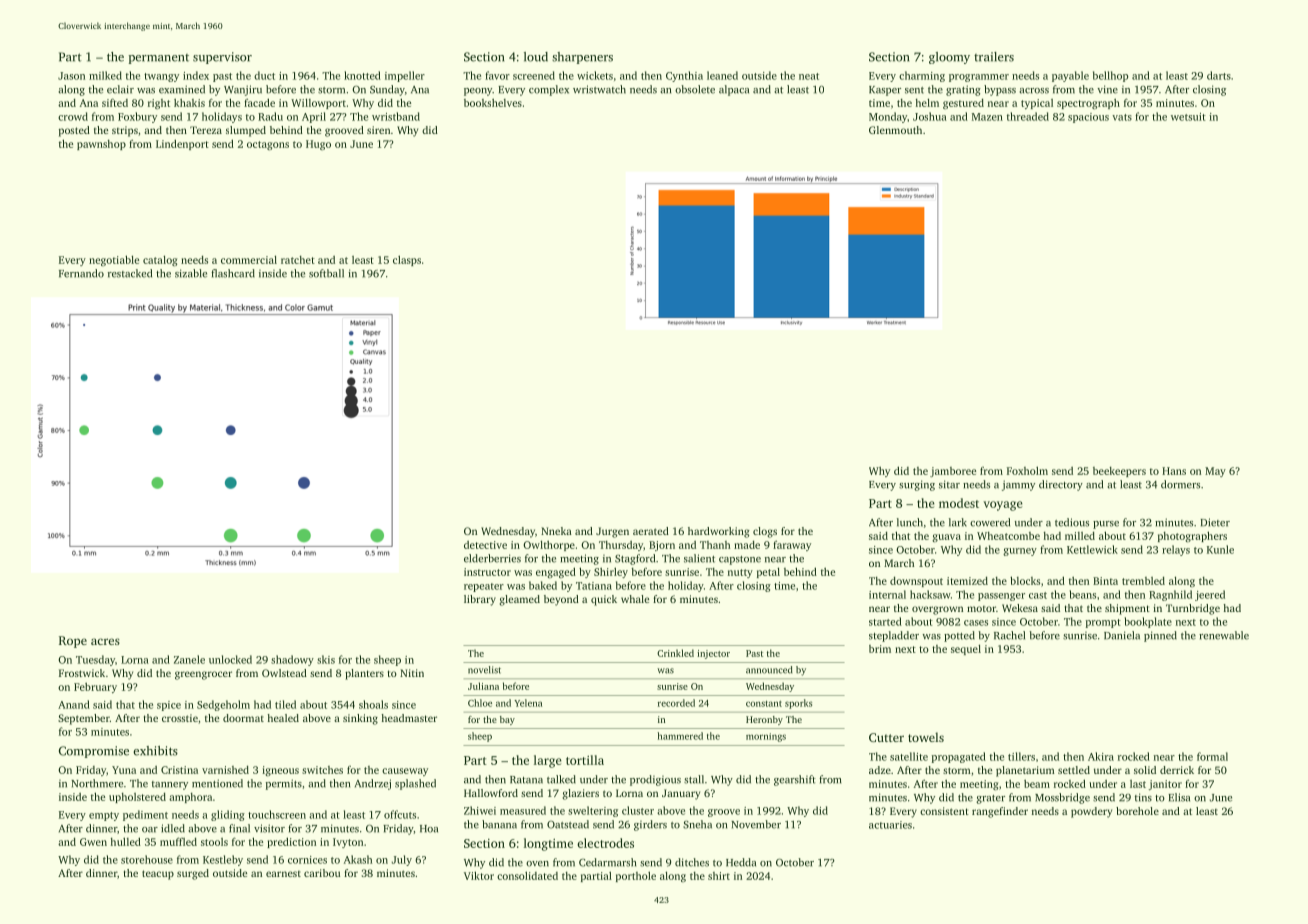 This document has height=924, width=1308. Describe the element at coordinates (1224, 635) in the document. I see `renewable` at that location.
